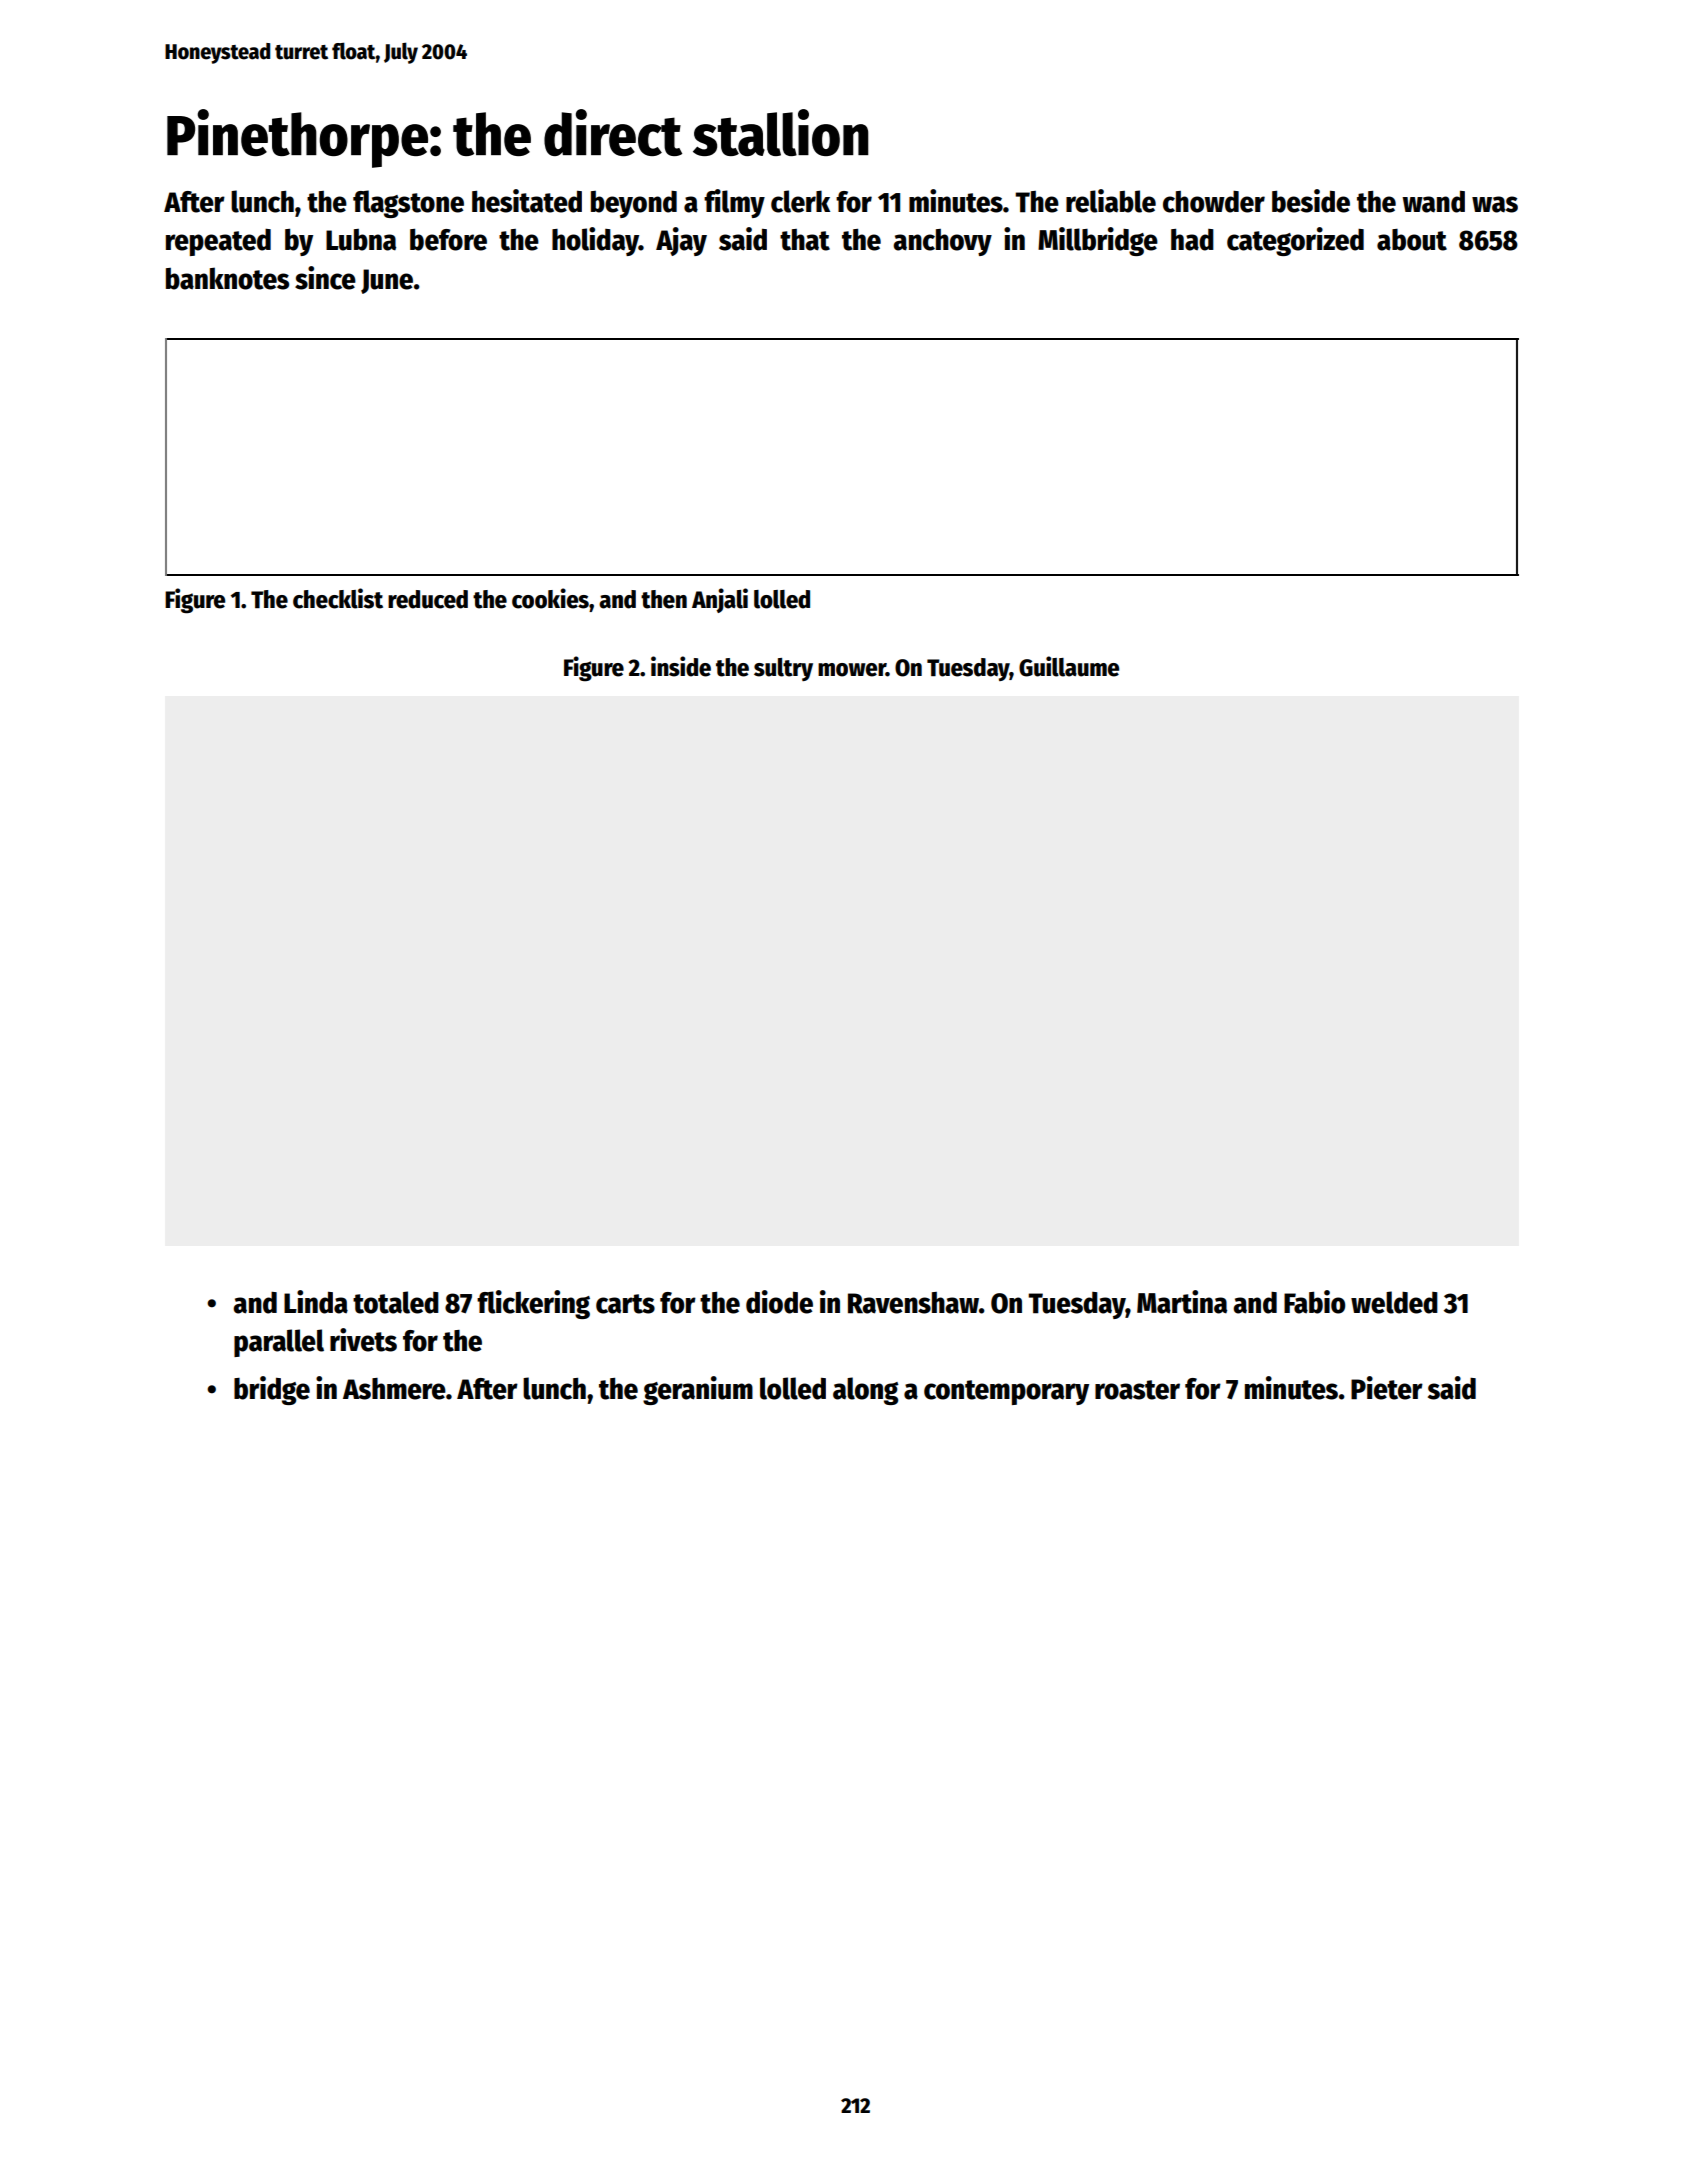 Image resolution: width=1683 pixels, height=2178 pixels. Describe the element at coordinates (408, 204) in the screenshot. I see `flagstone` at that location.
